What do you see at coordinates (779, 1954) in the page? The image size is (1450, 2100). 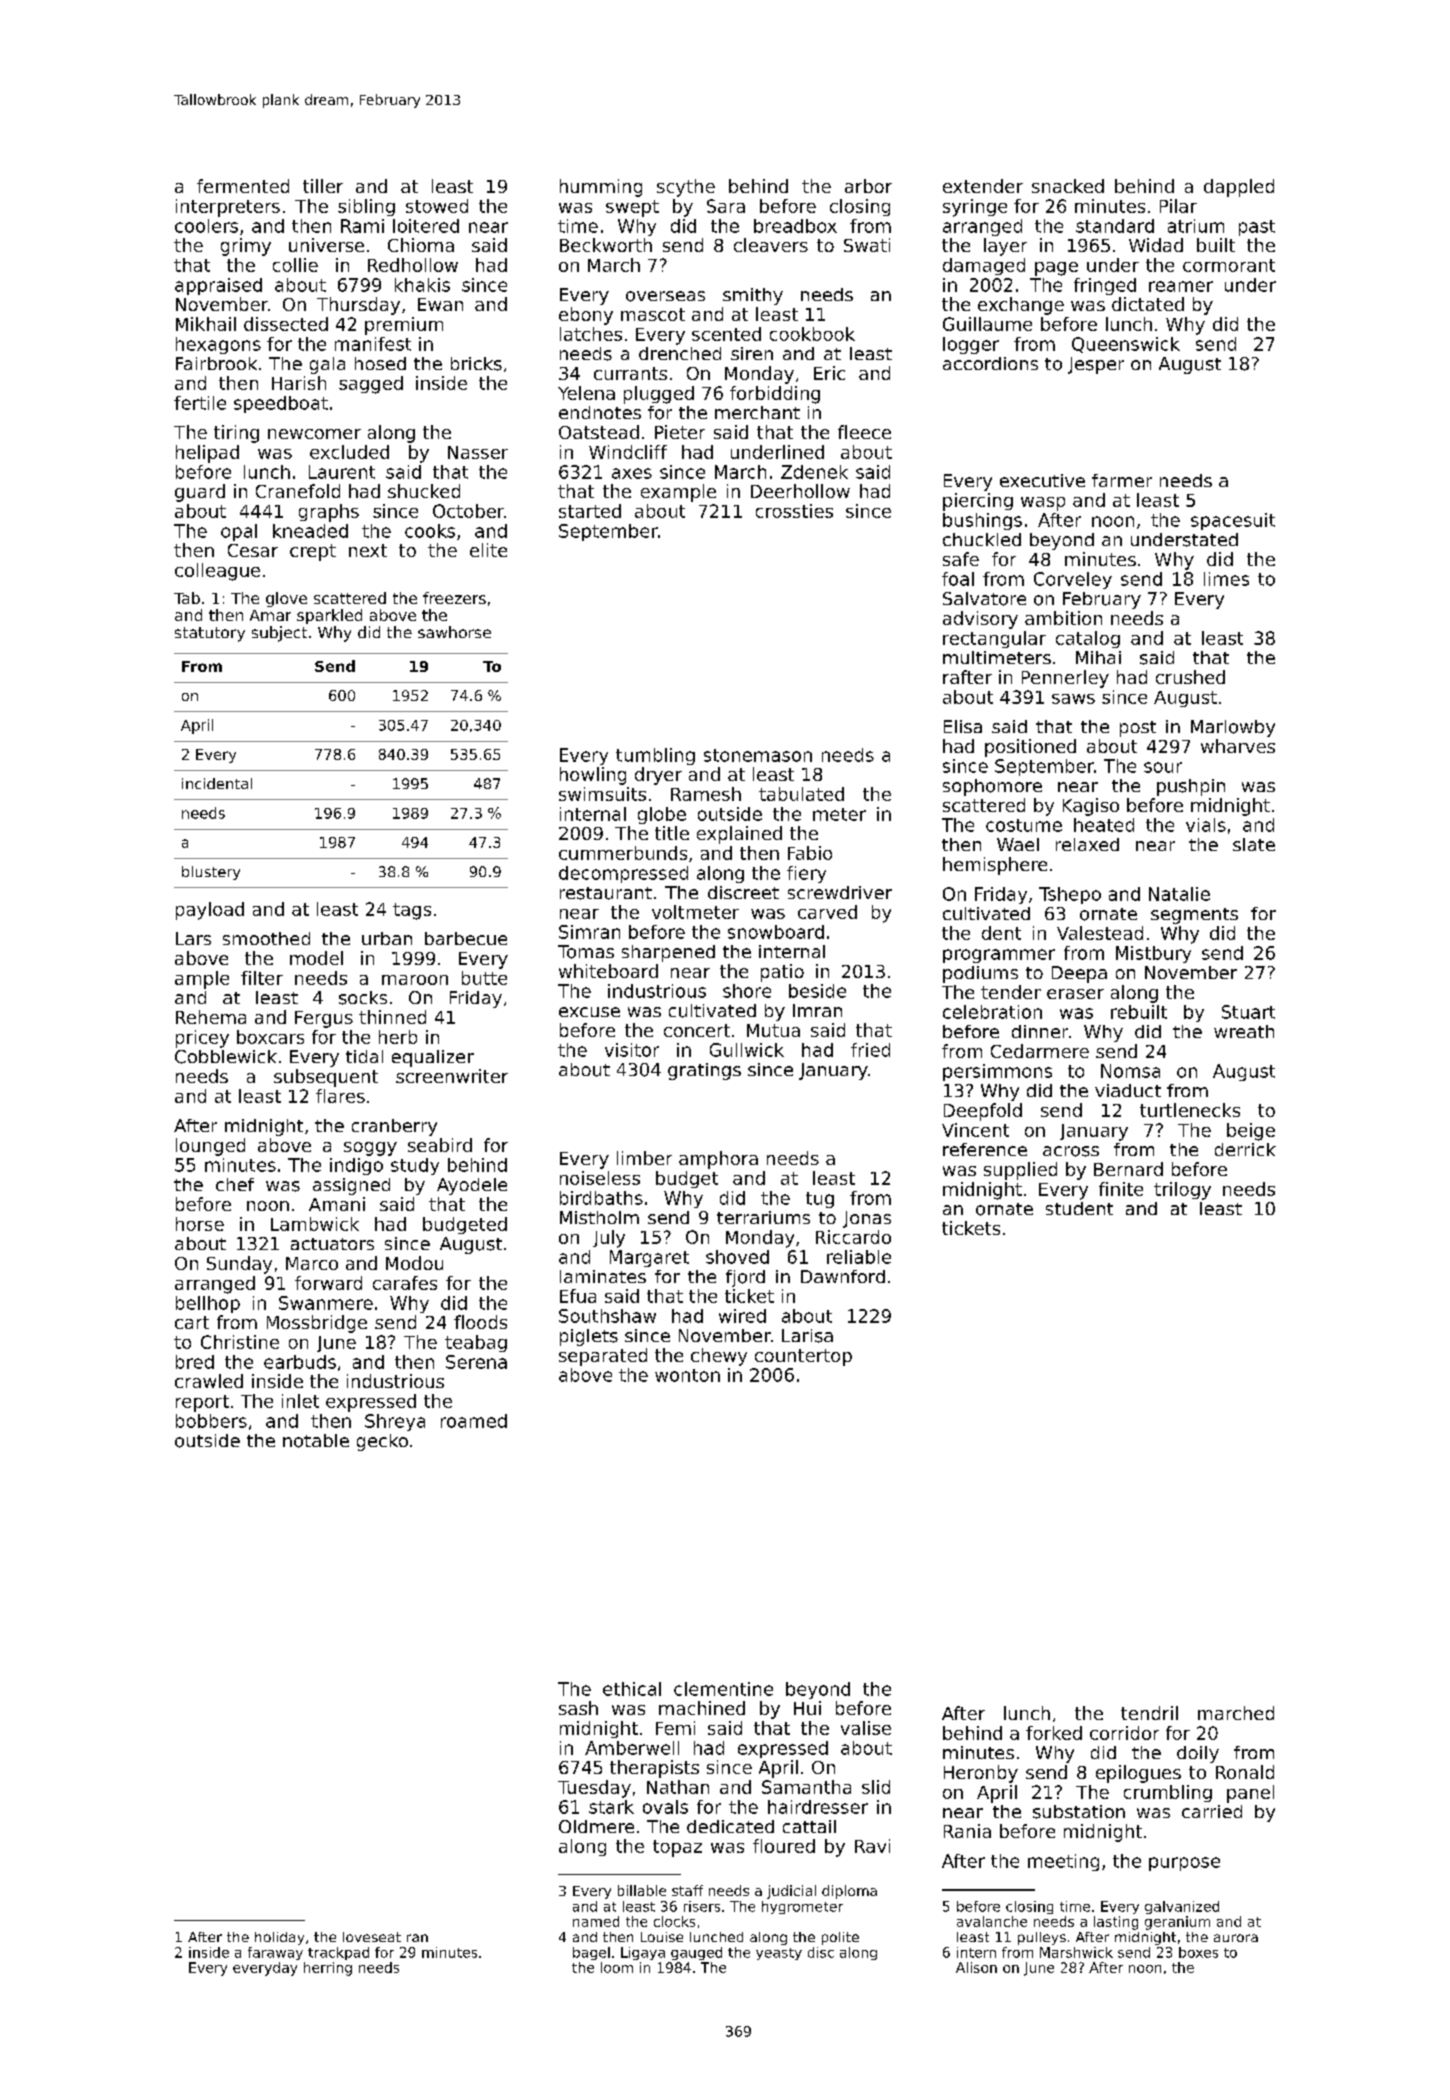 I see `yeasty` at bounding box center [779, 1954].
